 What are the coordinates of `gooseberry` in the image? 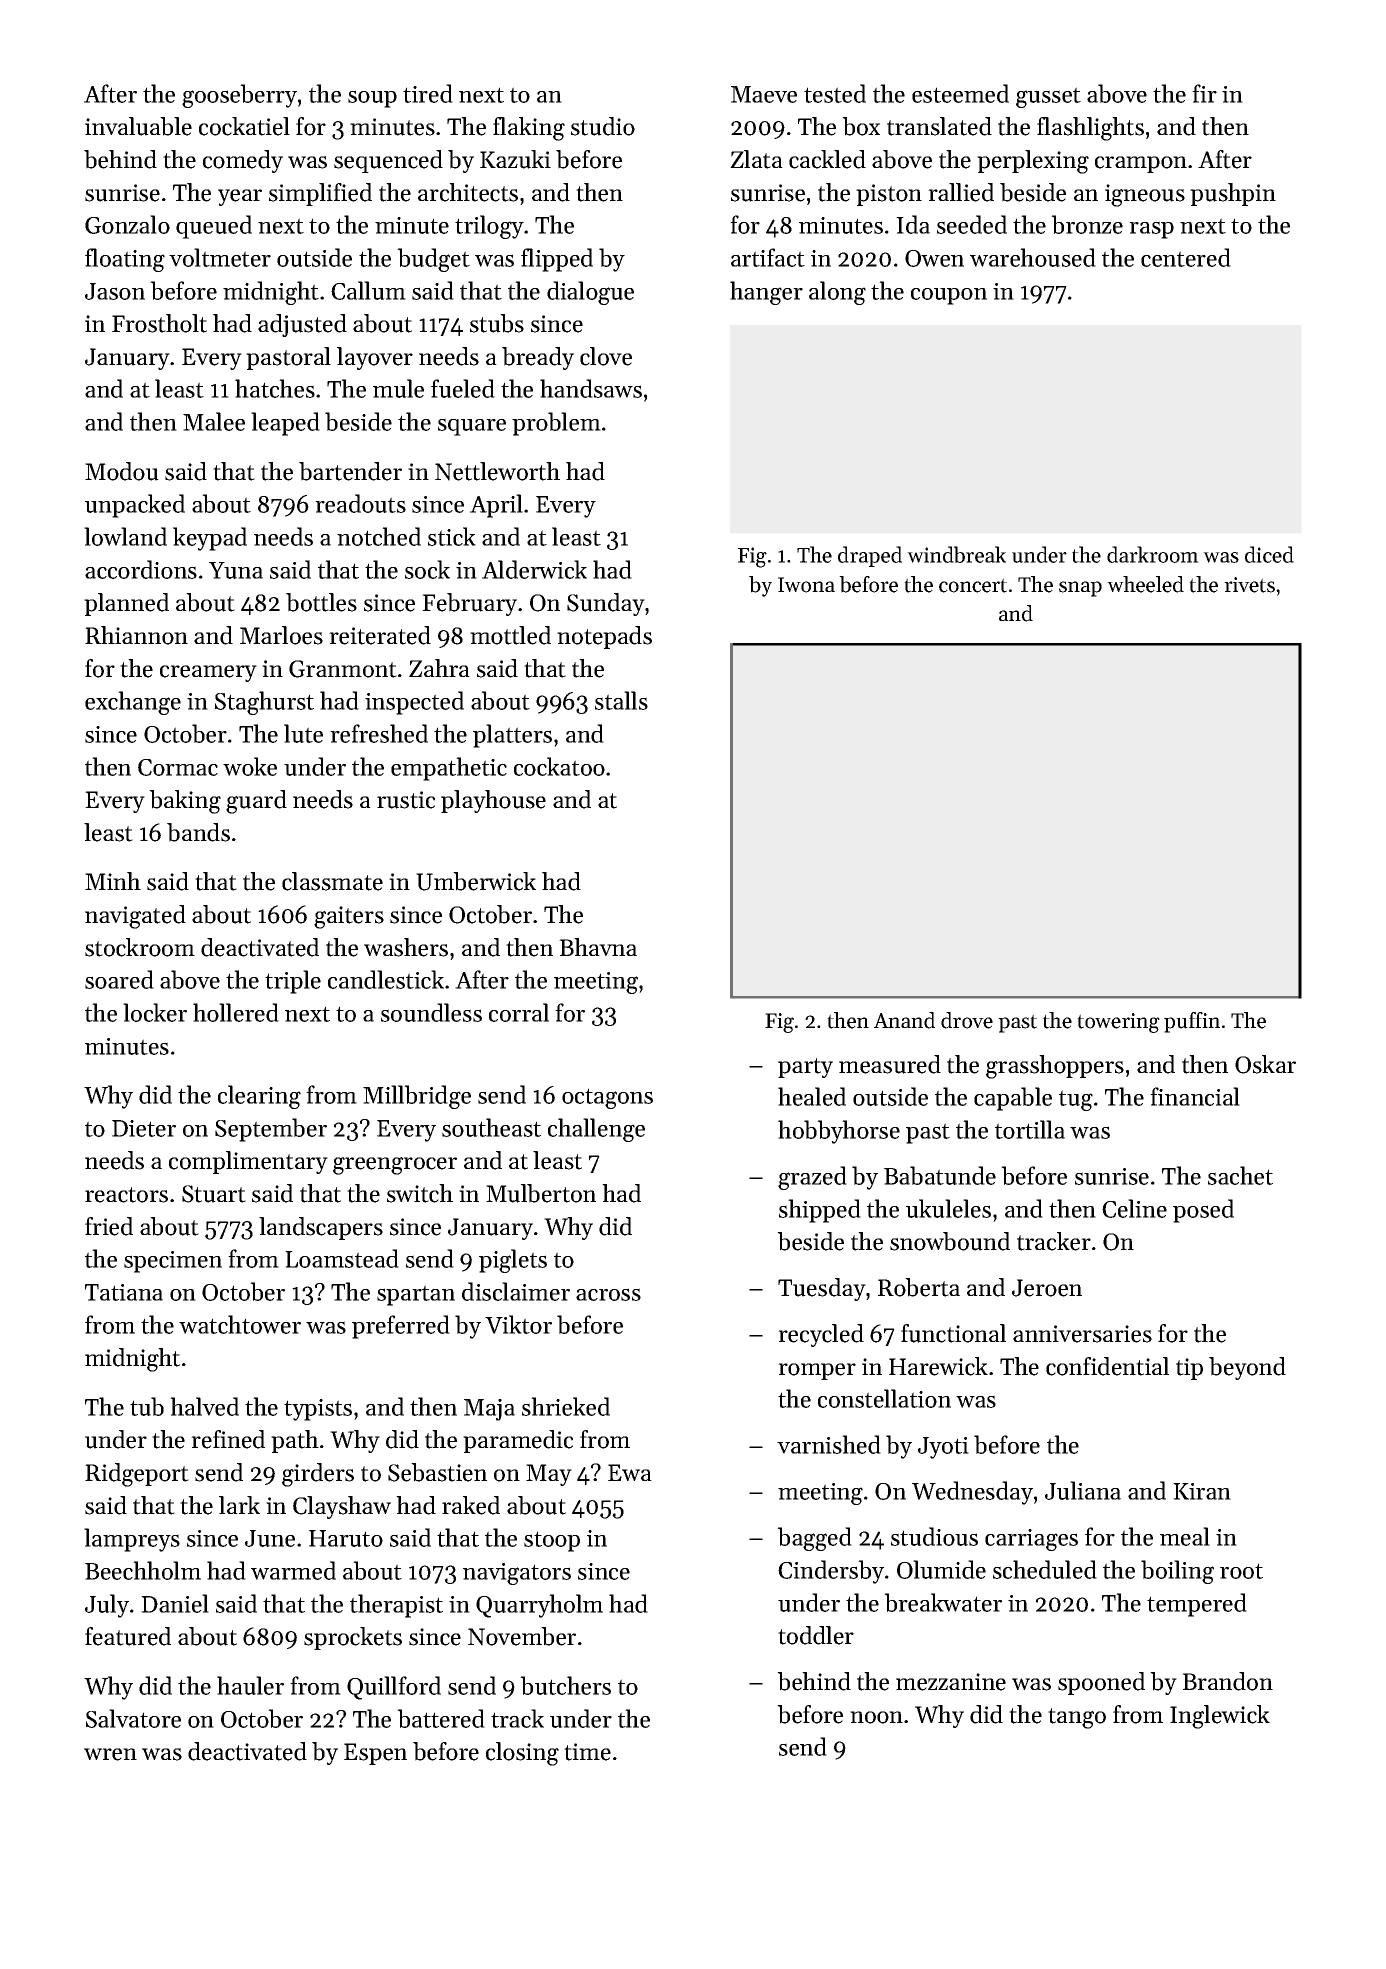 It's located at (239, 96).
